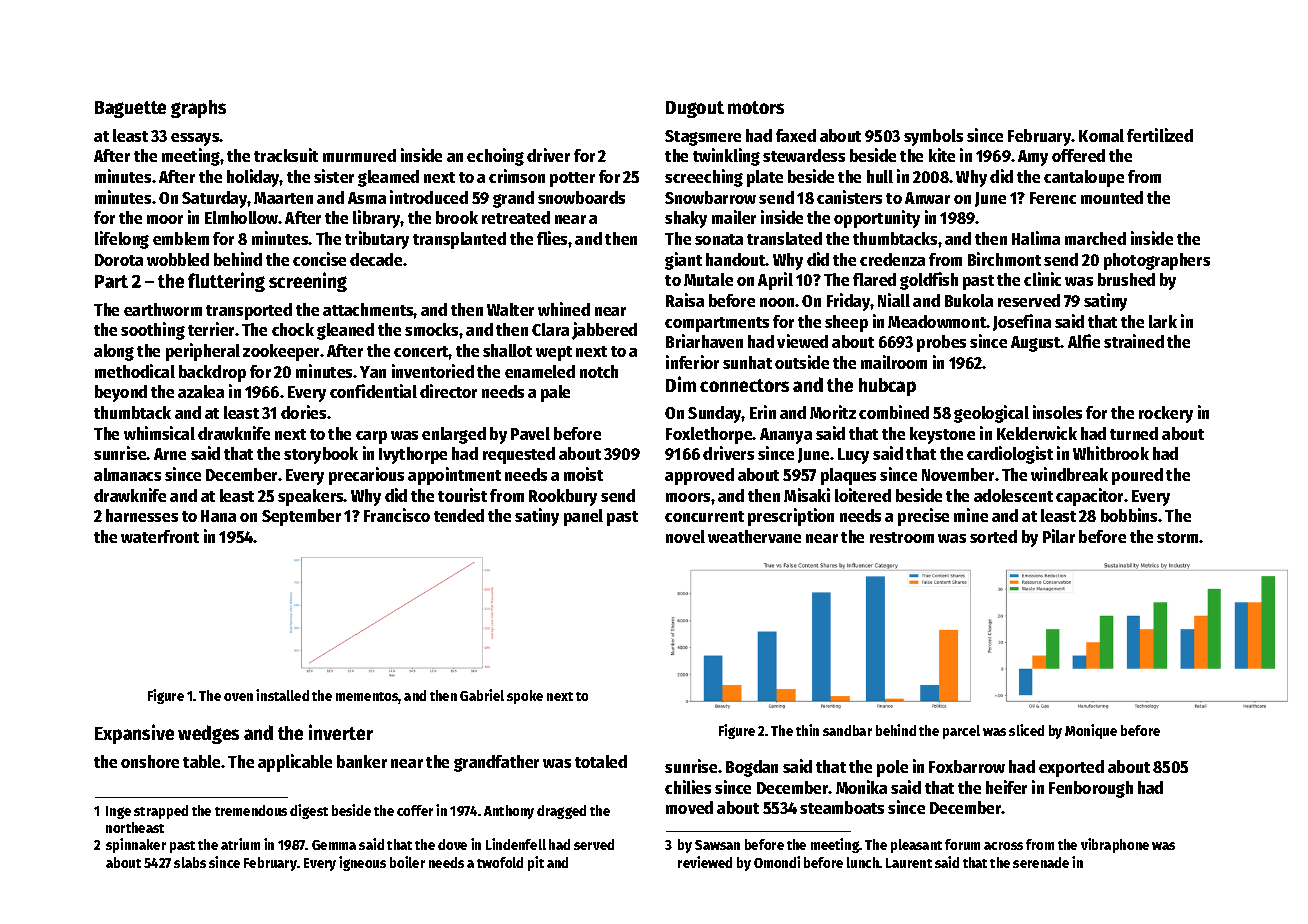  Describe the element at coordinates (1166, 414) in the screenshot. I see `rockery` at that location.
